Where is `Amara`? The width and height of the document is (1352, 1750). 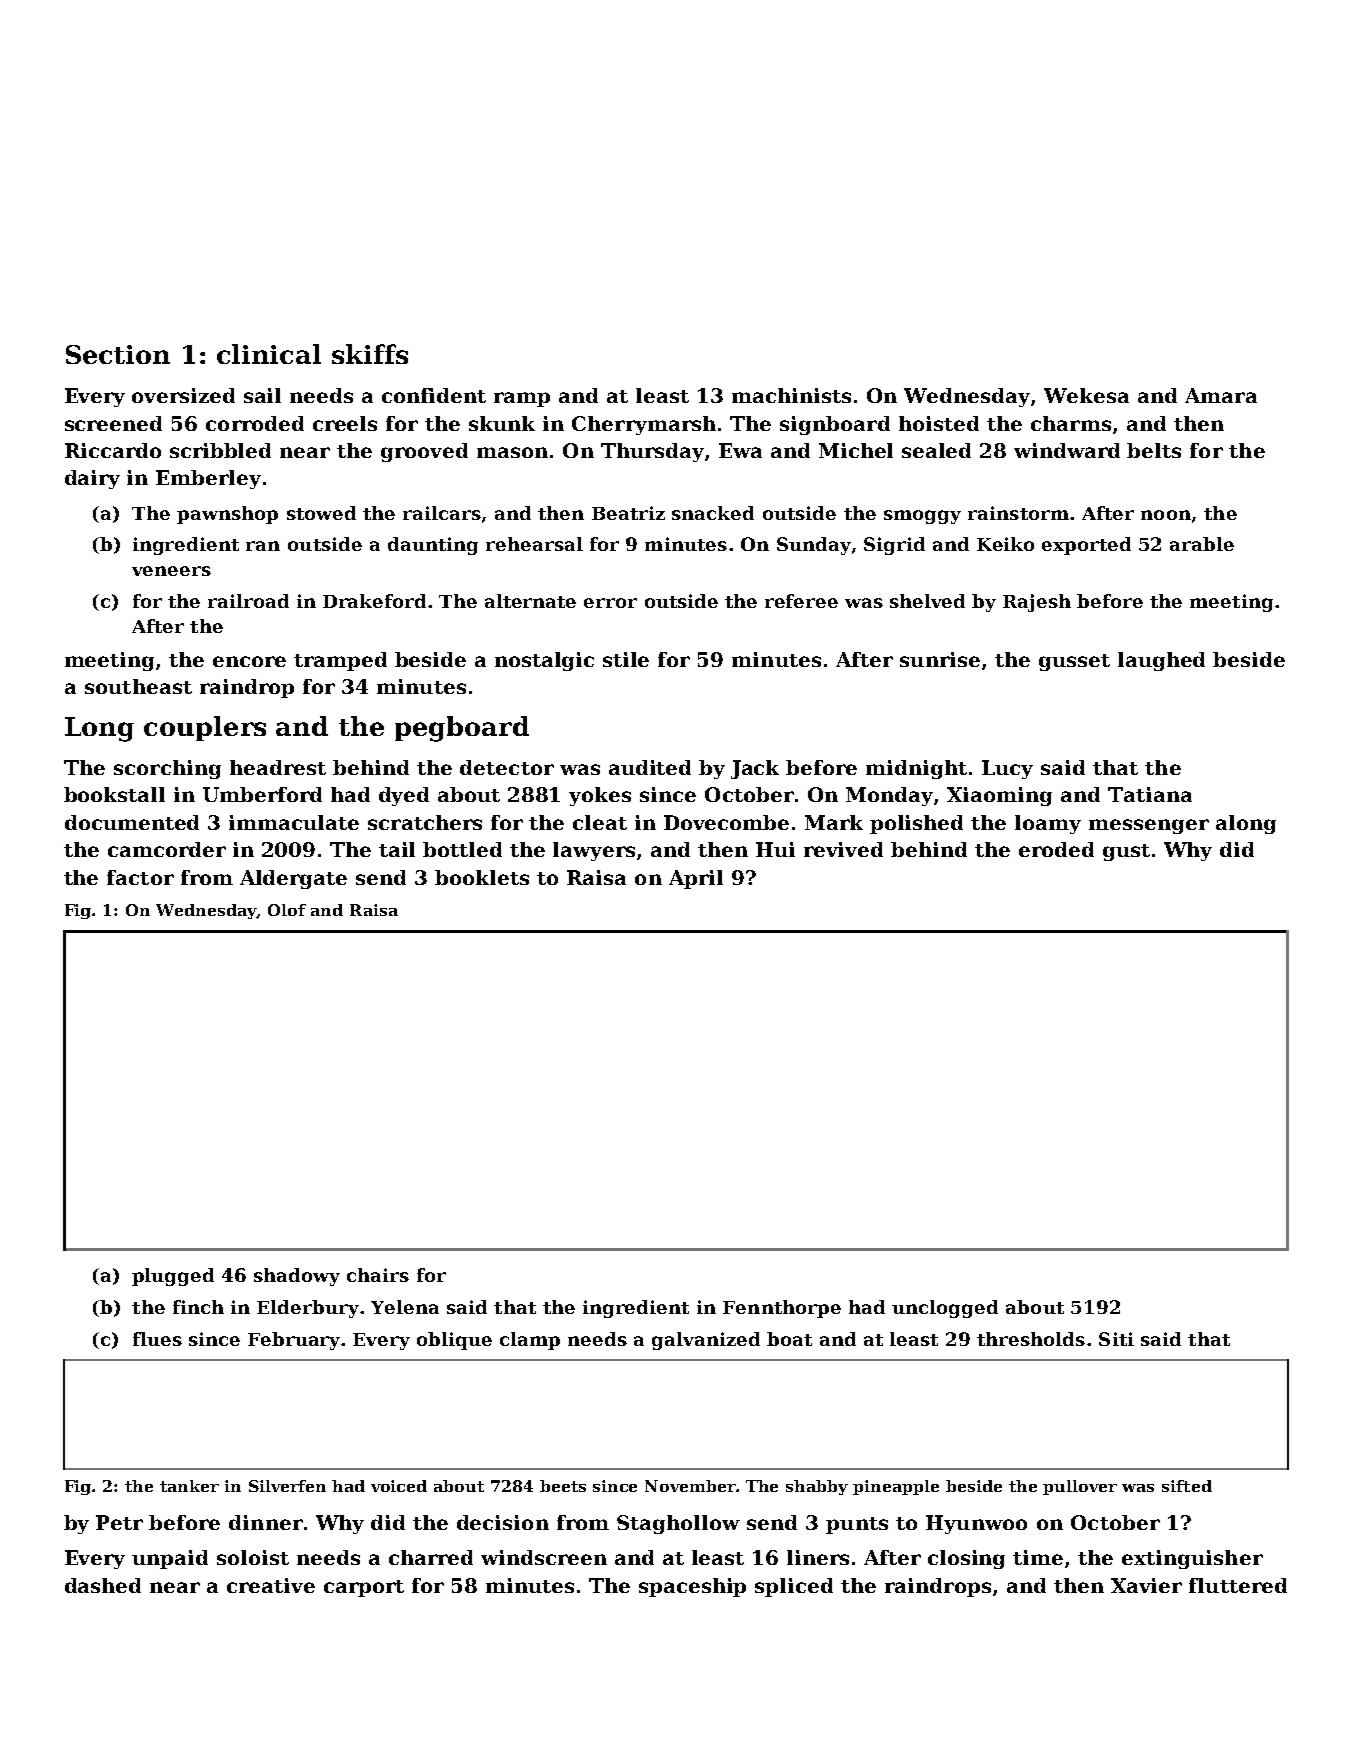 Amara is located at coordinates (1221, 395).
